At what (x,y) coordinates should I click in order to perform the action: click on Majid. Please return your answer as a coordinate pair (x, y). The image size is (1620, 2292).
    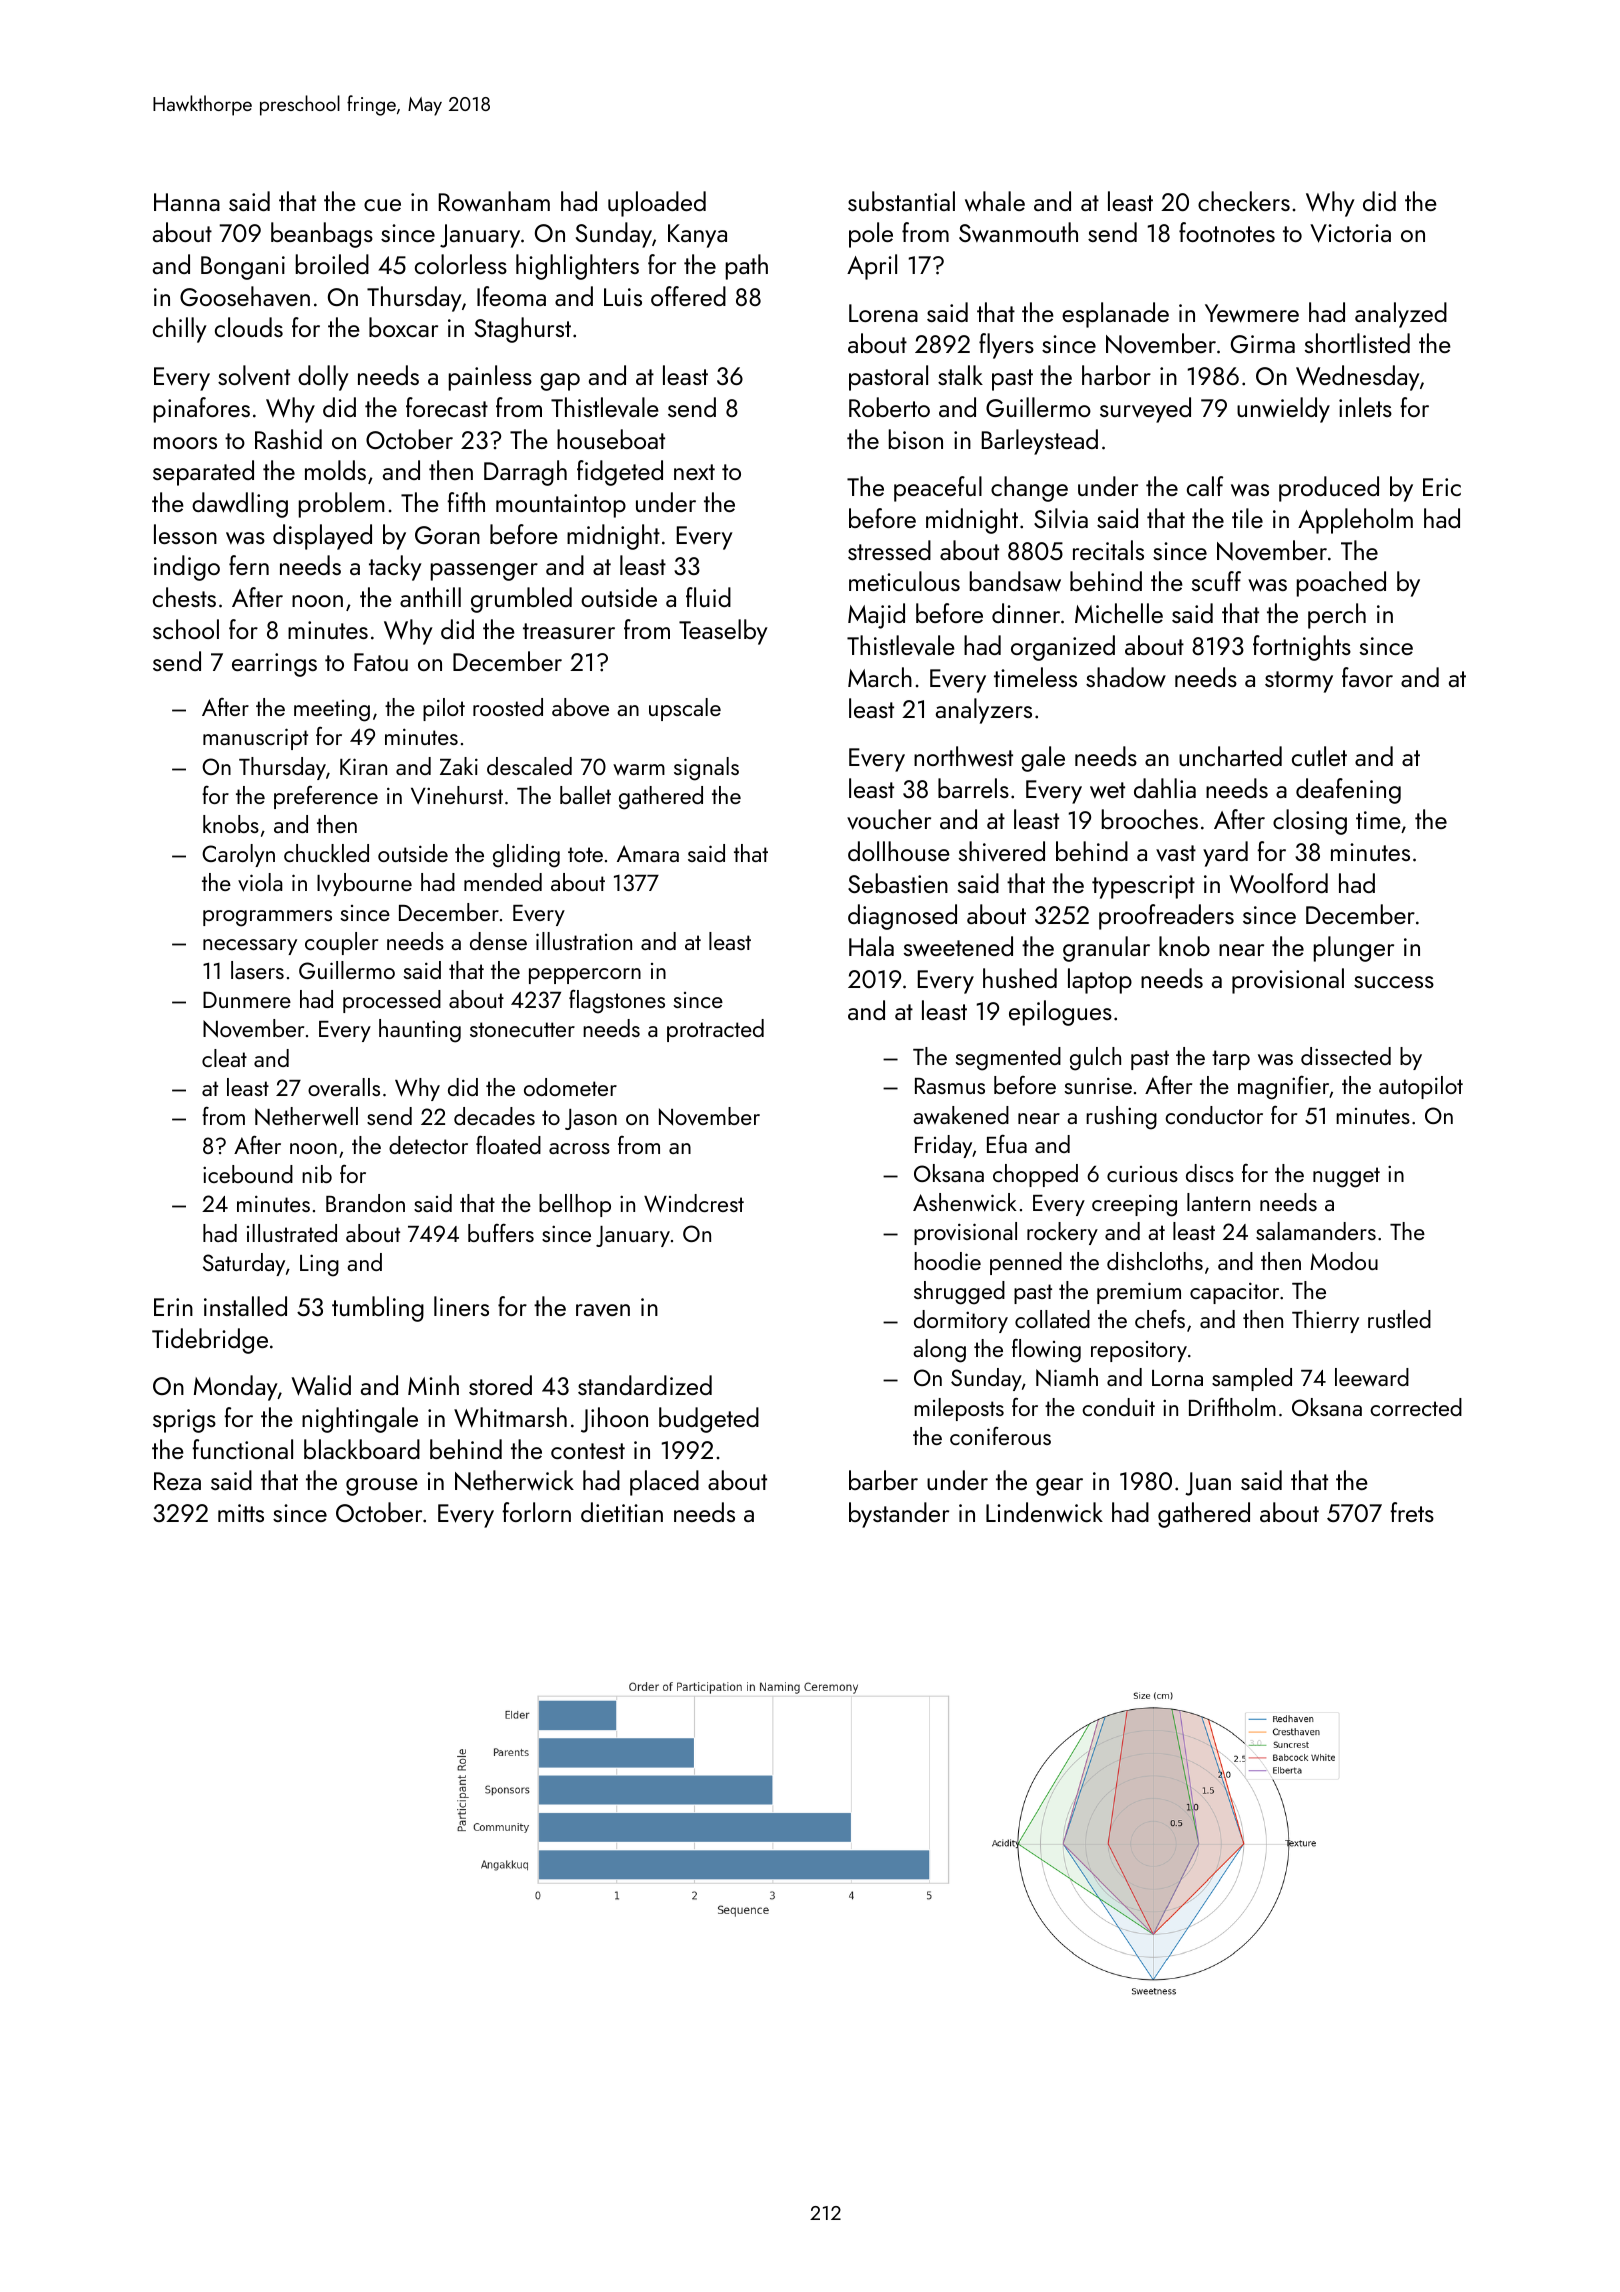
    Looking at the image, I should click on (876, 616).
